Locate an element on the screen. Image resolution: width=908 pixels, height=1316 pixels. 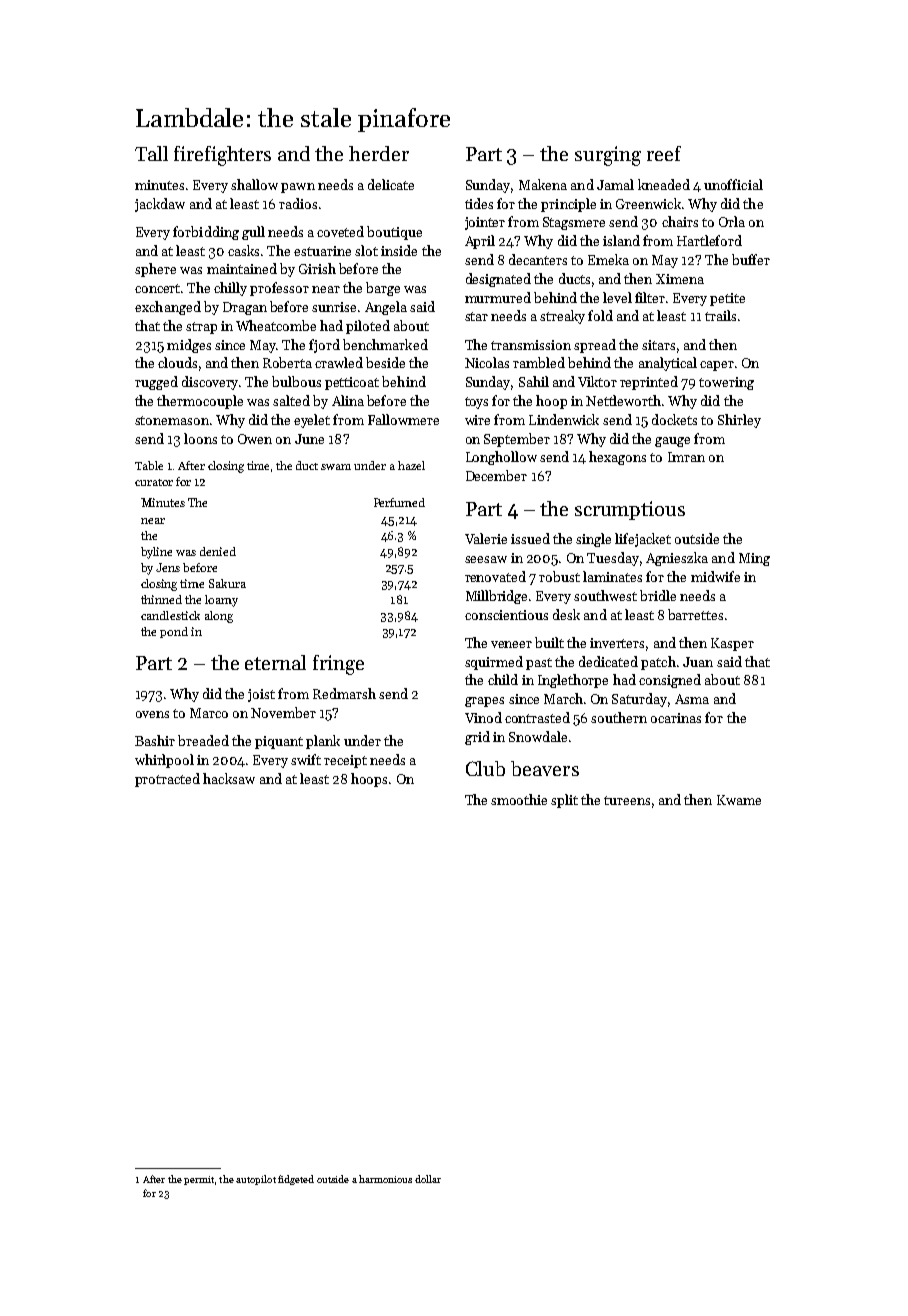
piquant is located at coordinates (279, 742).
